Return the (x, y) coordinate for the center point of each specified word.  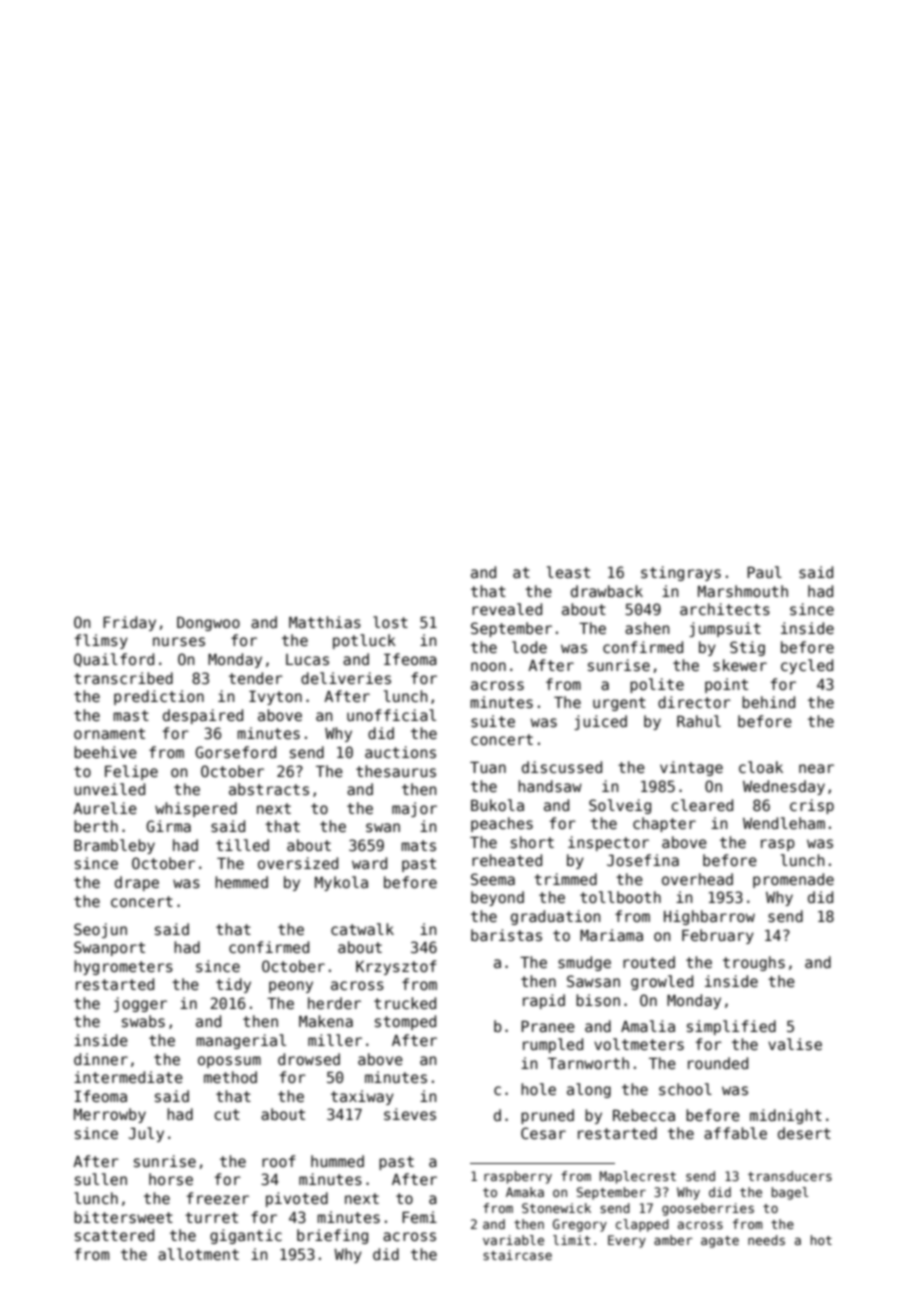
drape (137, 883)
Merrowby (110, 1115)
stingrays (681, 573)
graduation (555, 917)
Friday (129, 623)
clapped (642, 1225)
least (568, 572)
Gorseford (235, 752)
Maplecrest (638, 1177)
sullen (101, 1179)
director (694, 702)
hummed (337, 1161)
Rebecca (644, 1115)
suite (493, 721)
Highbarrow (709, 917)
